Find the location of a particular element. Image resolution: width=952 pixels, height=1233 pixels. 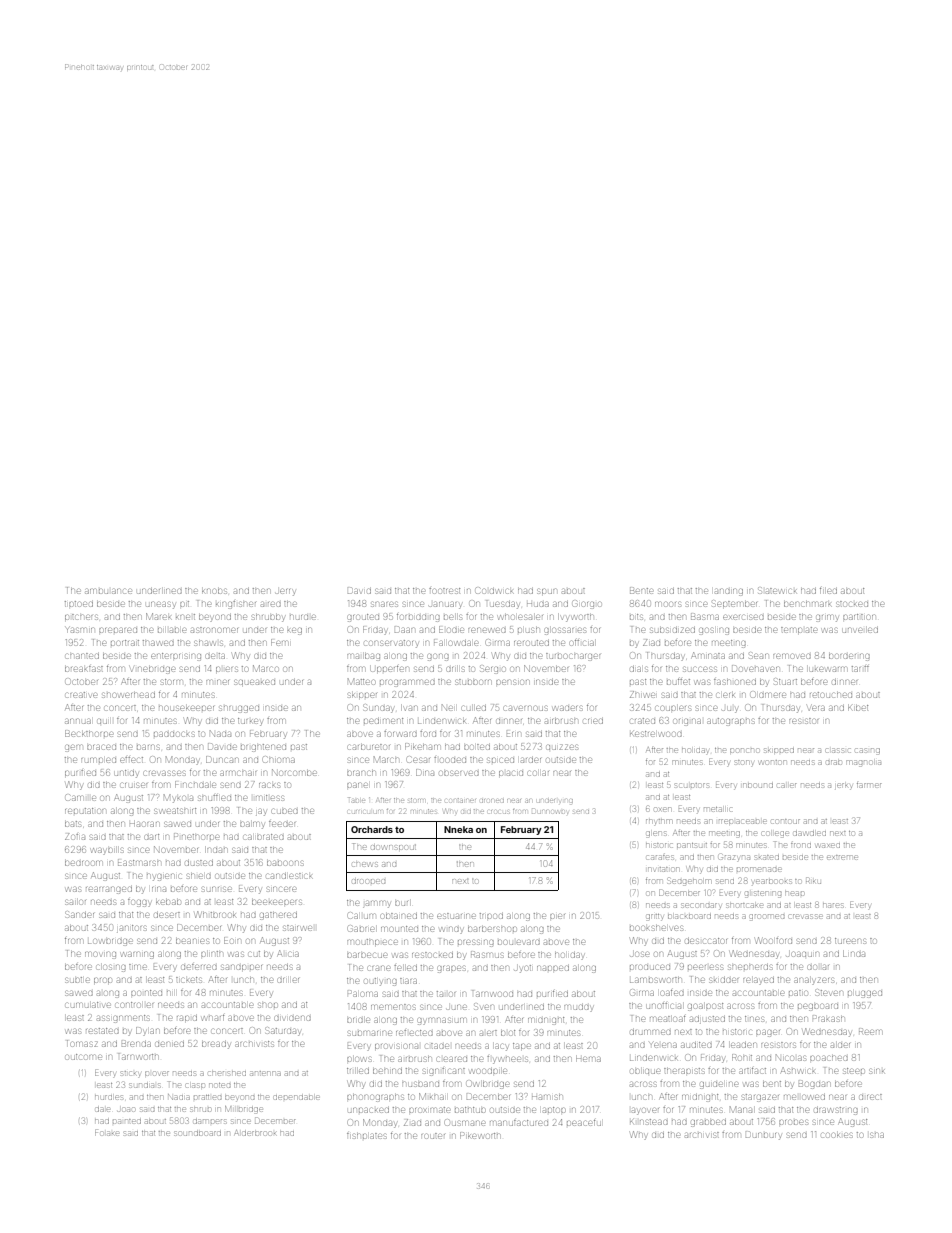

footrest is located at coordinates (444, 591).
